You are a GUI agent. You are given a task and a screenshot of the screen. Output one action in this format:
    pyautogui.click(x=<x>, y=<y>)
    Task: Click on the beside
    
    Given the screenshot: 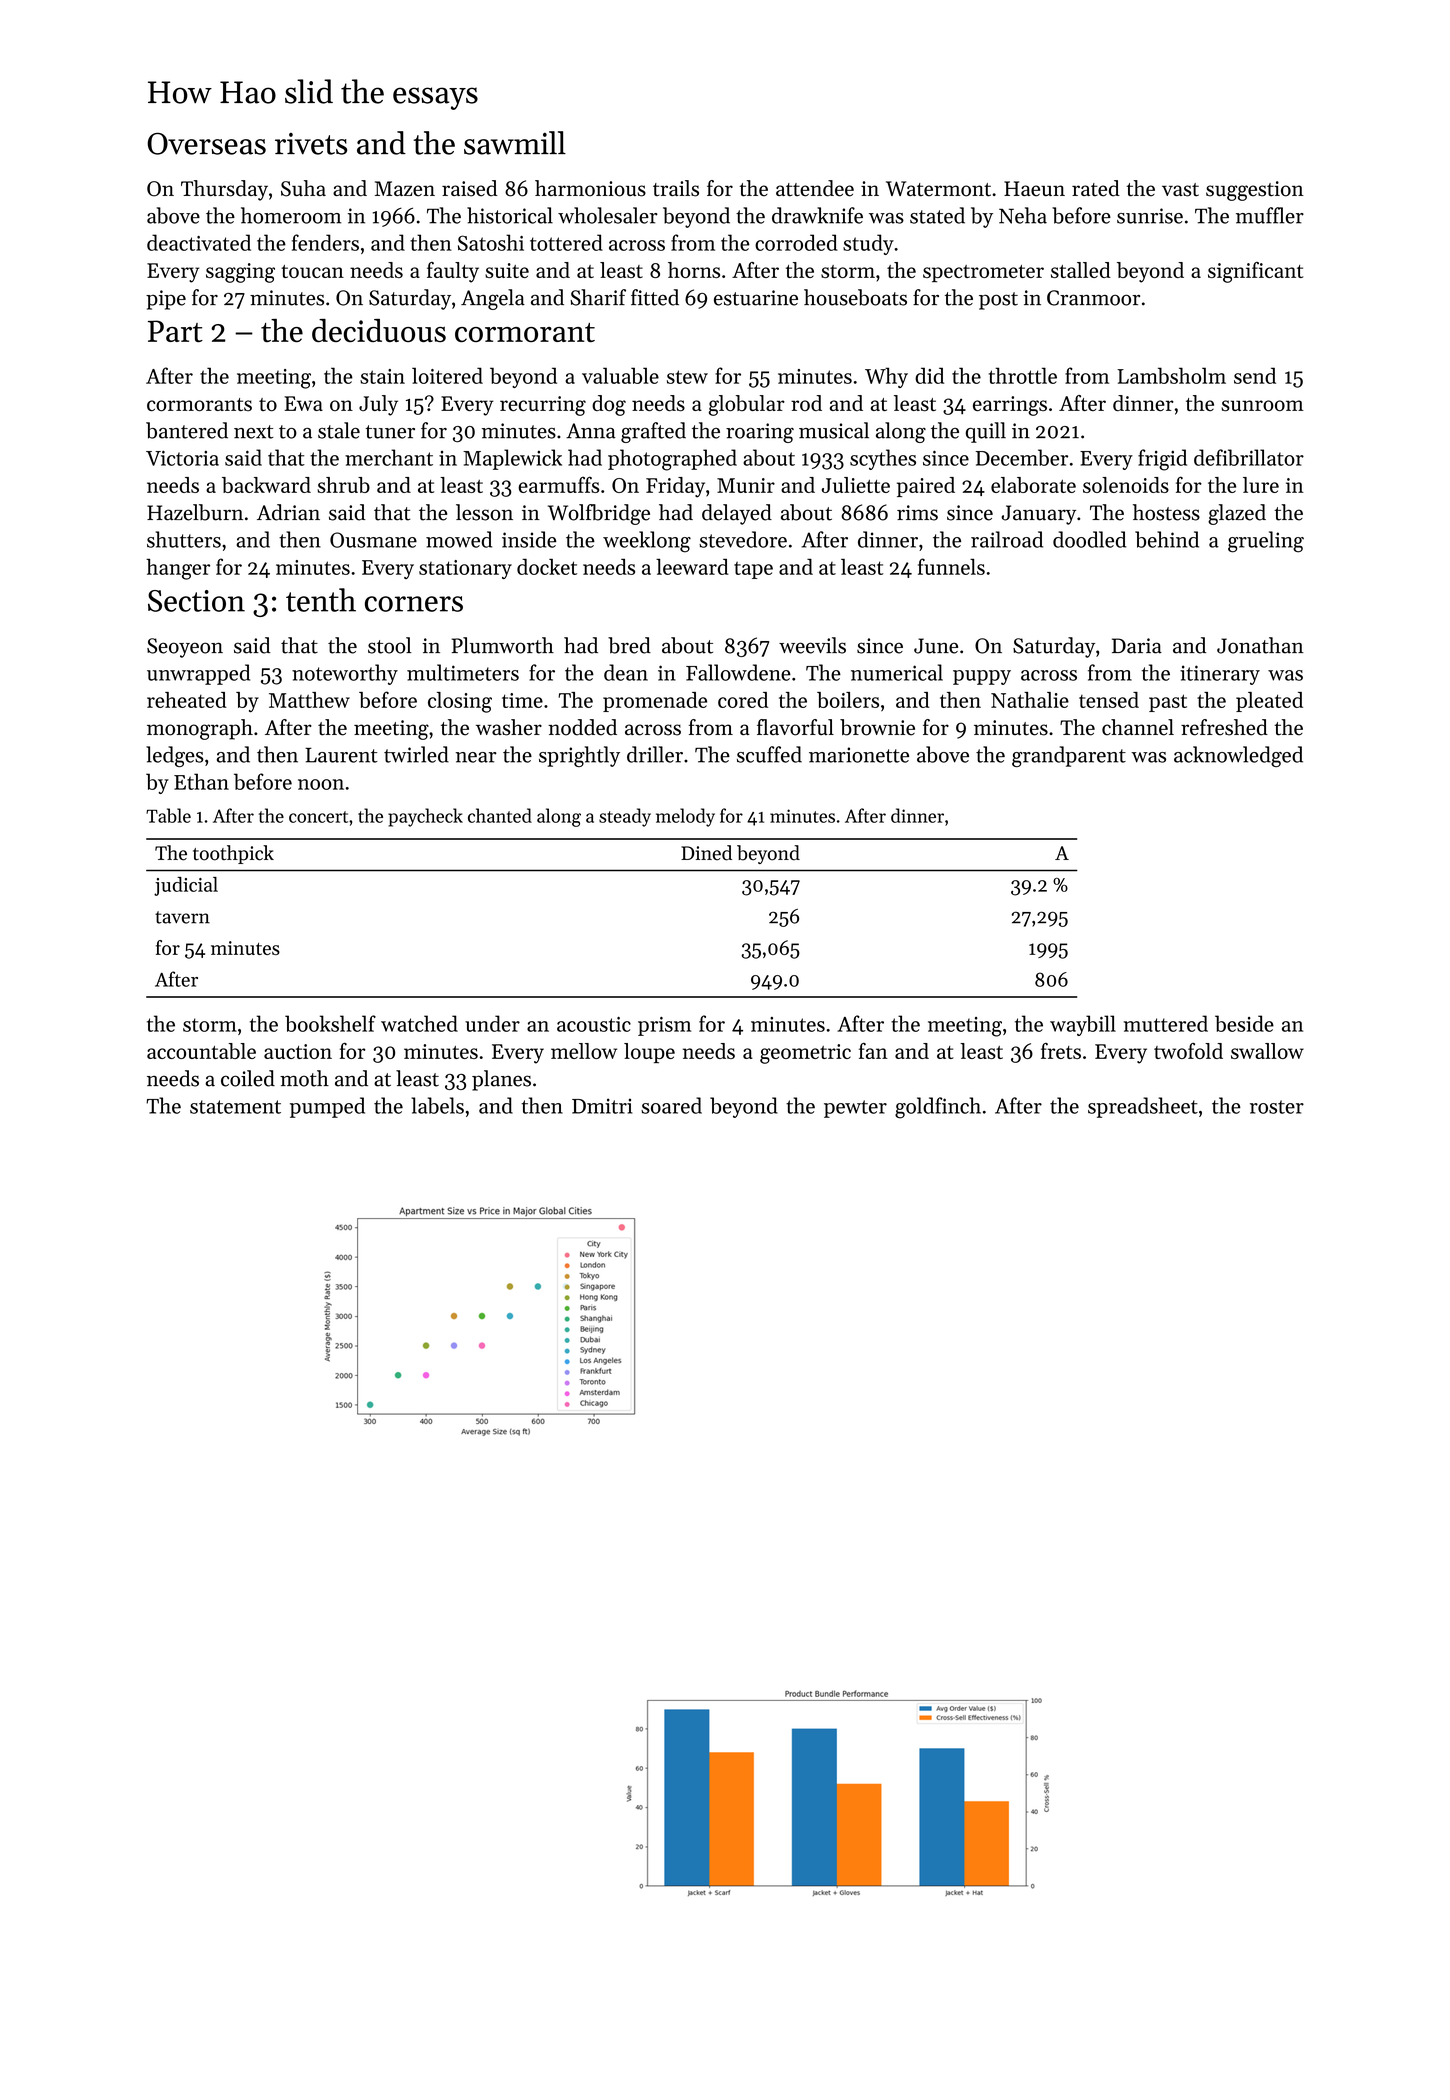 What is the action you would take?
    pyautogui.click(x=1244, y=1023)
